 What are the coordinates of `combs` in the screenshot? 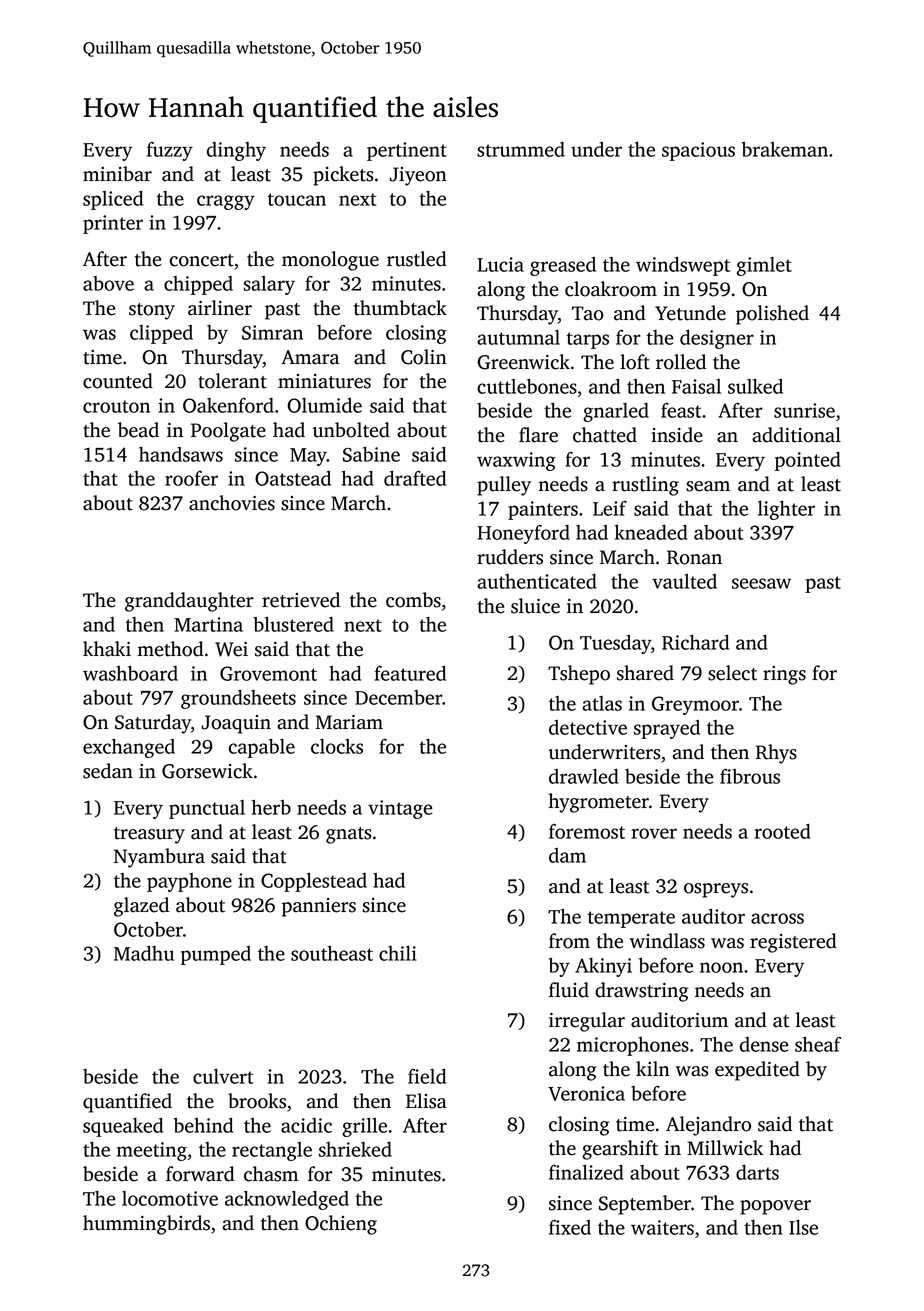 It's located at (413, 600).
